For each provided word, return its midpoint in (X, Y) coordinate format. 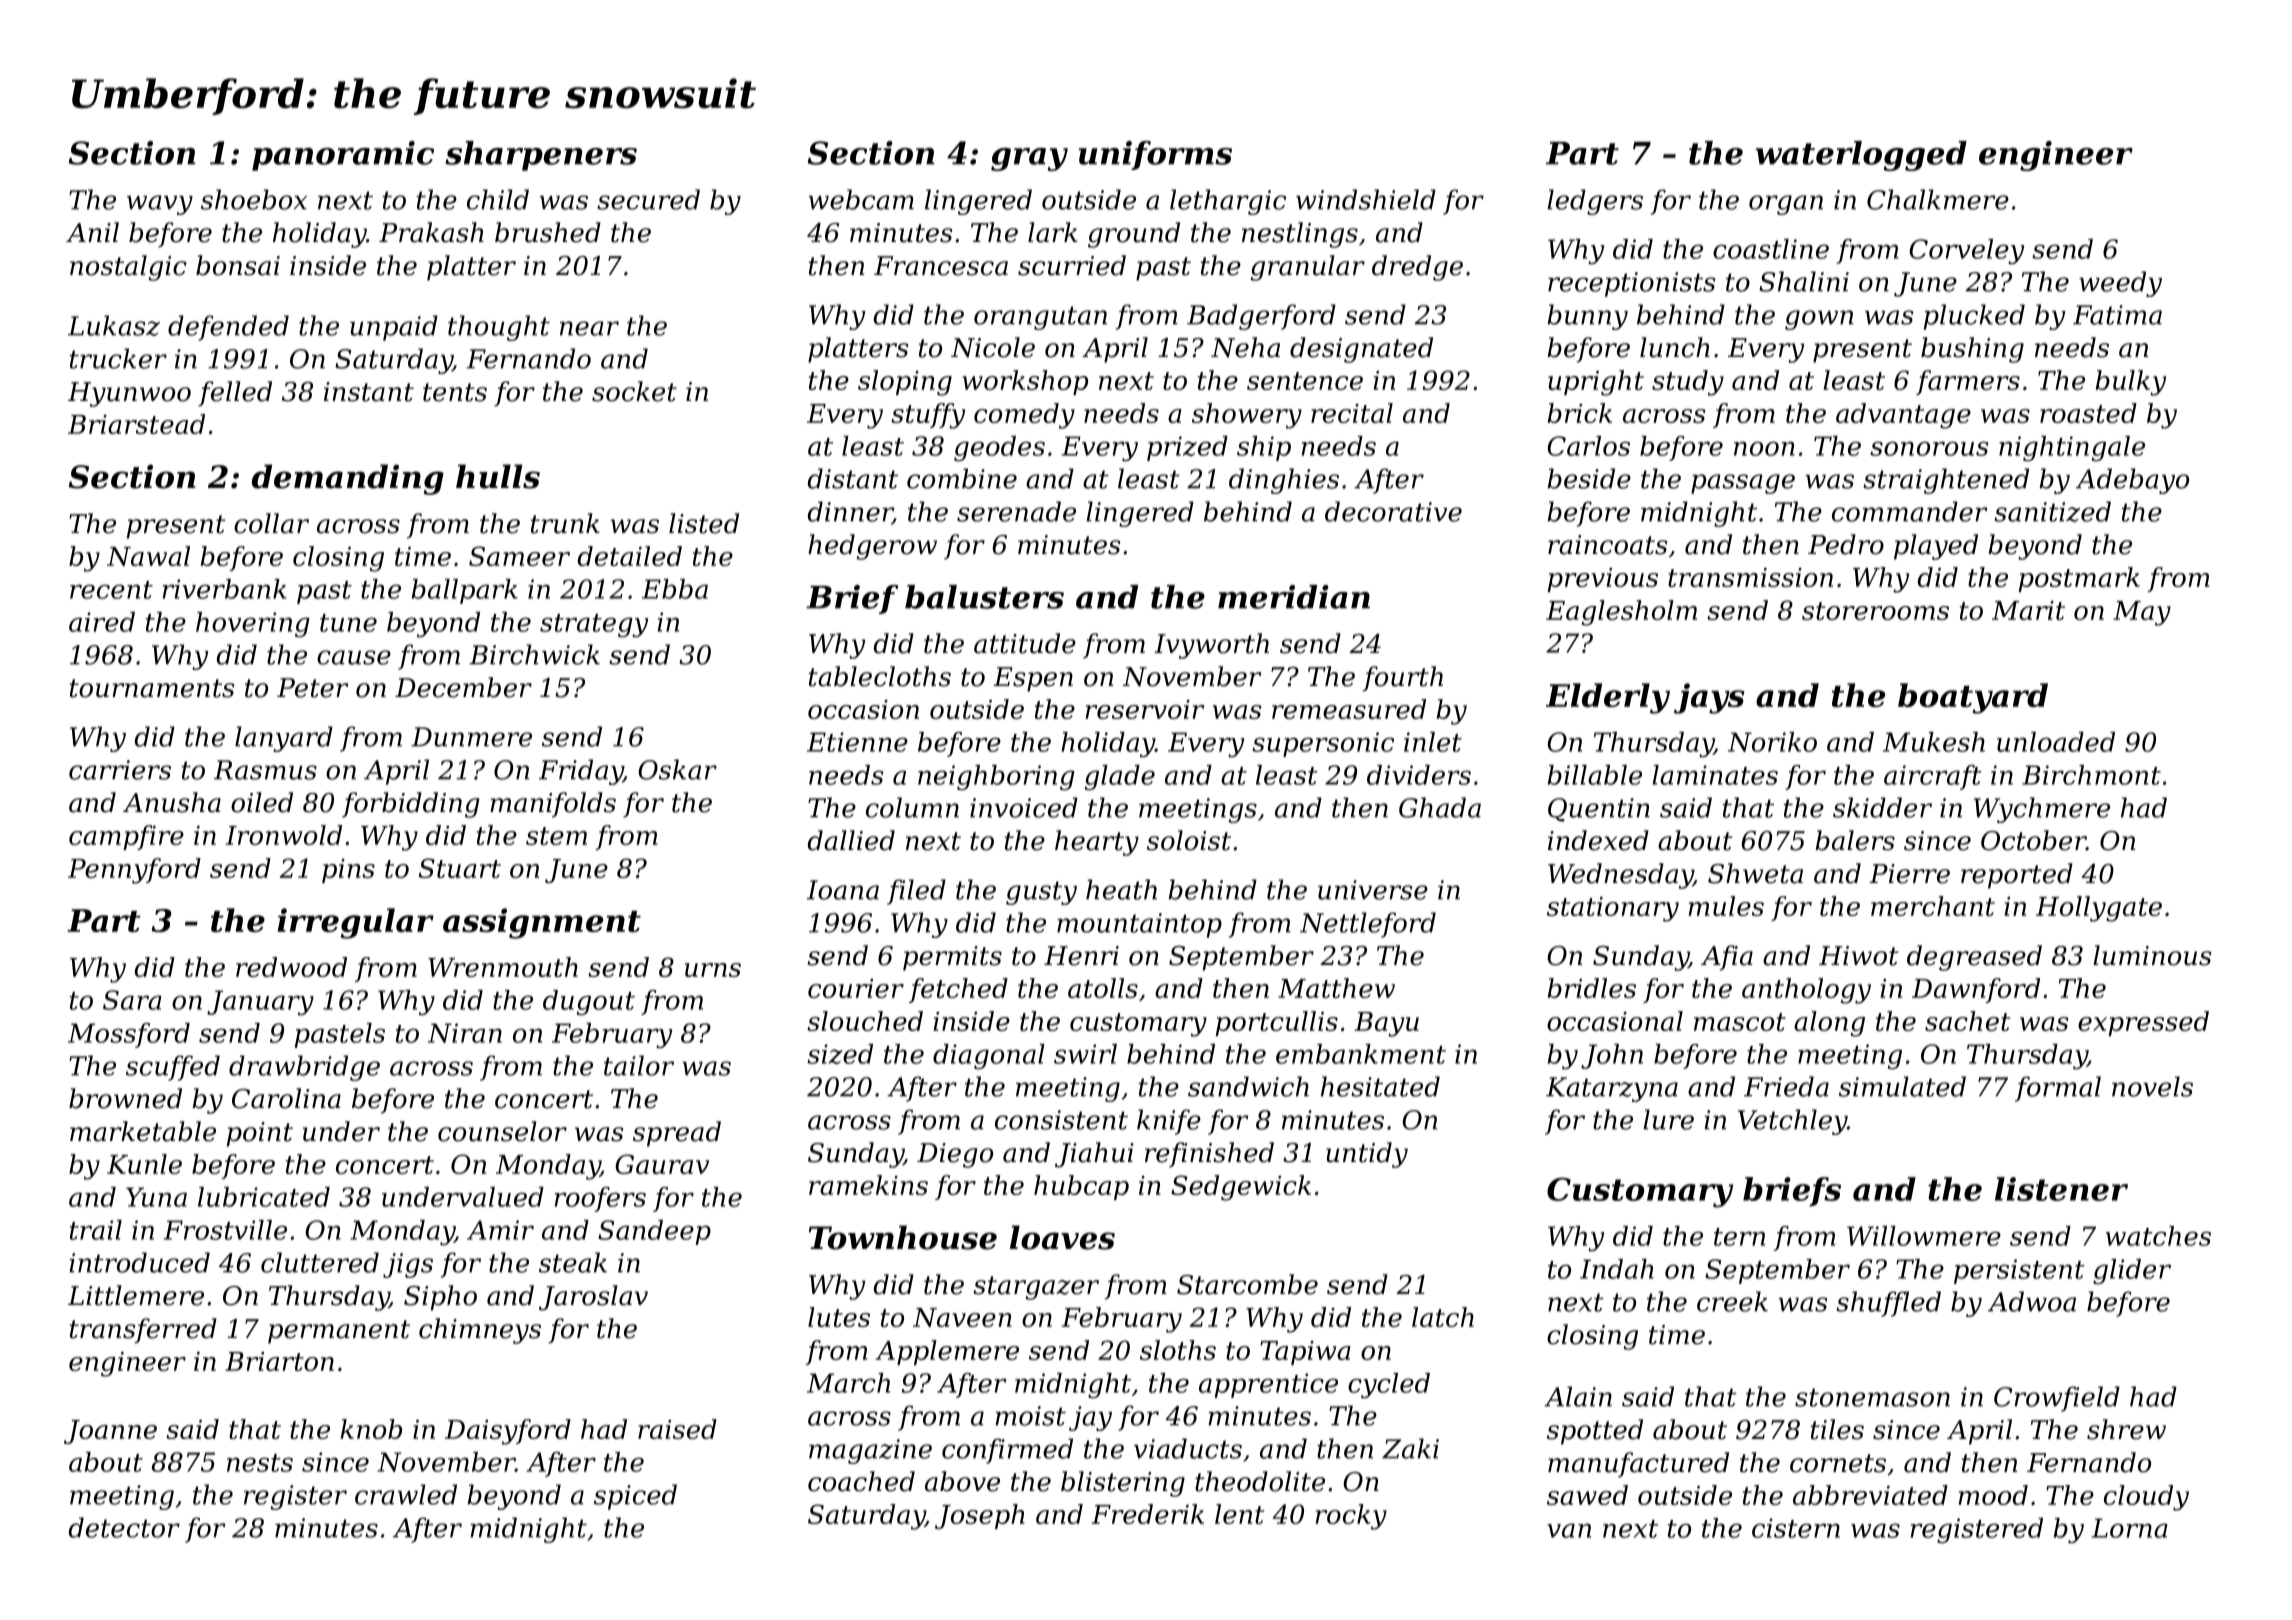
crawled (406, 1494)
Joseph (980, 1516)
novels (2152, 1086)
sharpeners (541, 156)
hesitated (1380, 1086)
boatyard (1973, 698)
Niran (465, 1033)
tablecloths (880, 676)
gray (1029, 159)
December (463, 687)
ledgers (1595, 202)
